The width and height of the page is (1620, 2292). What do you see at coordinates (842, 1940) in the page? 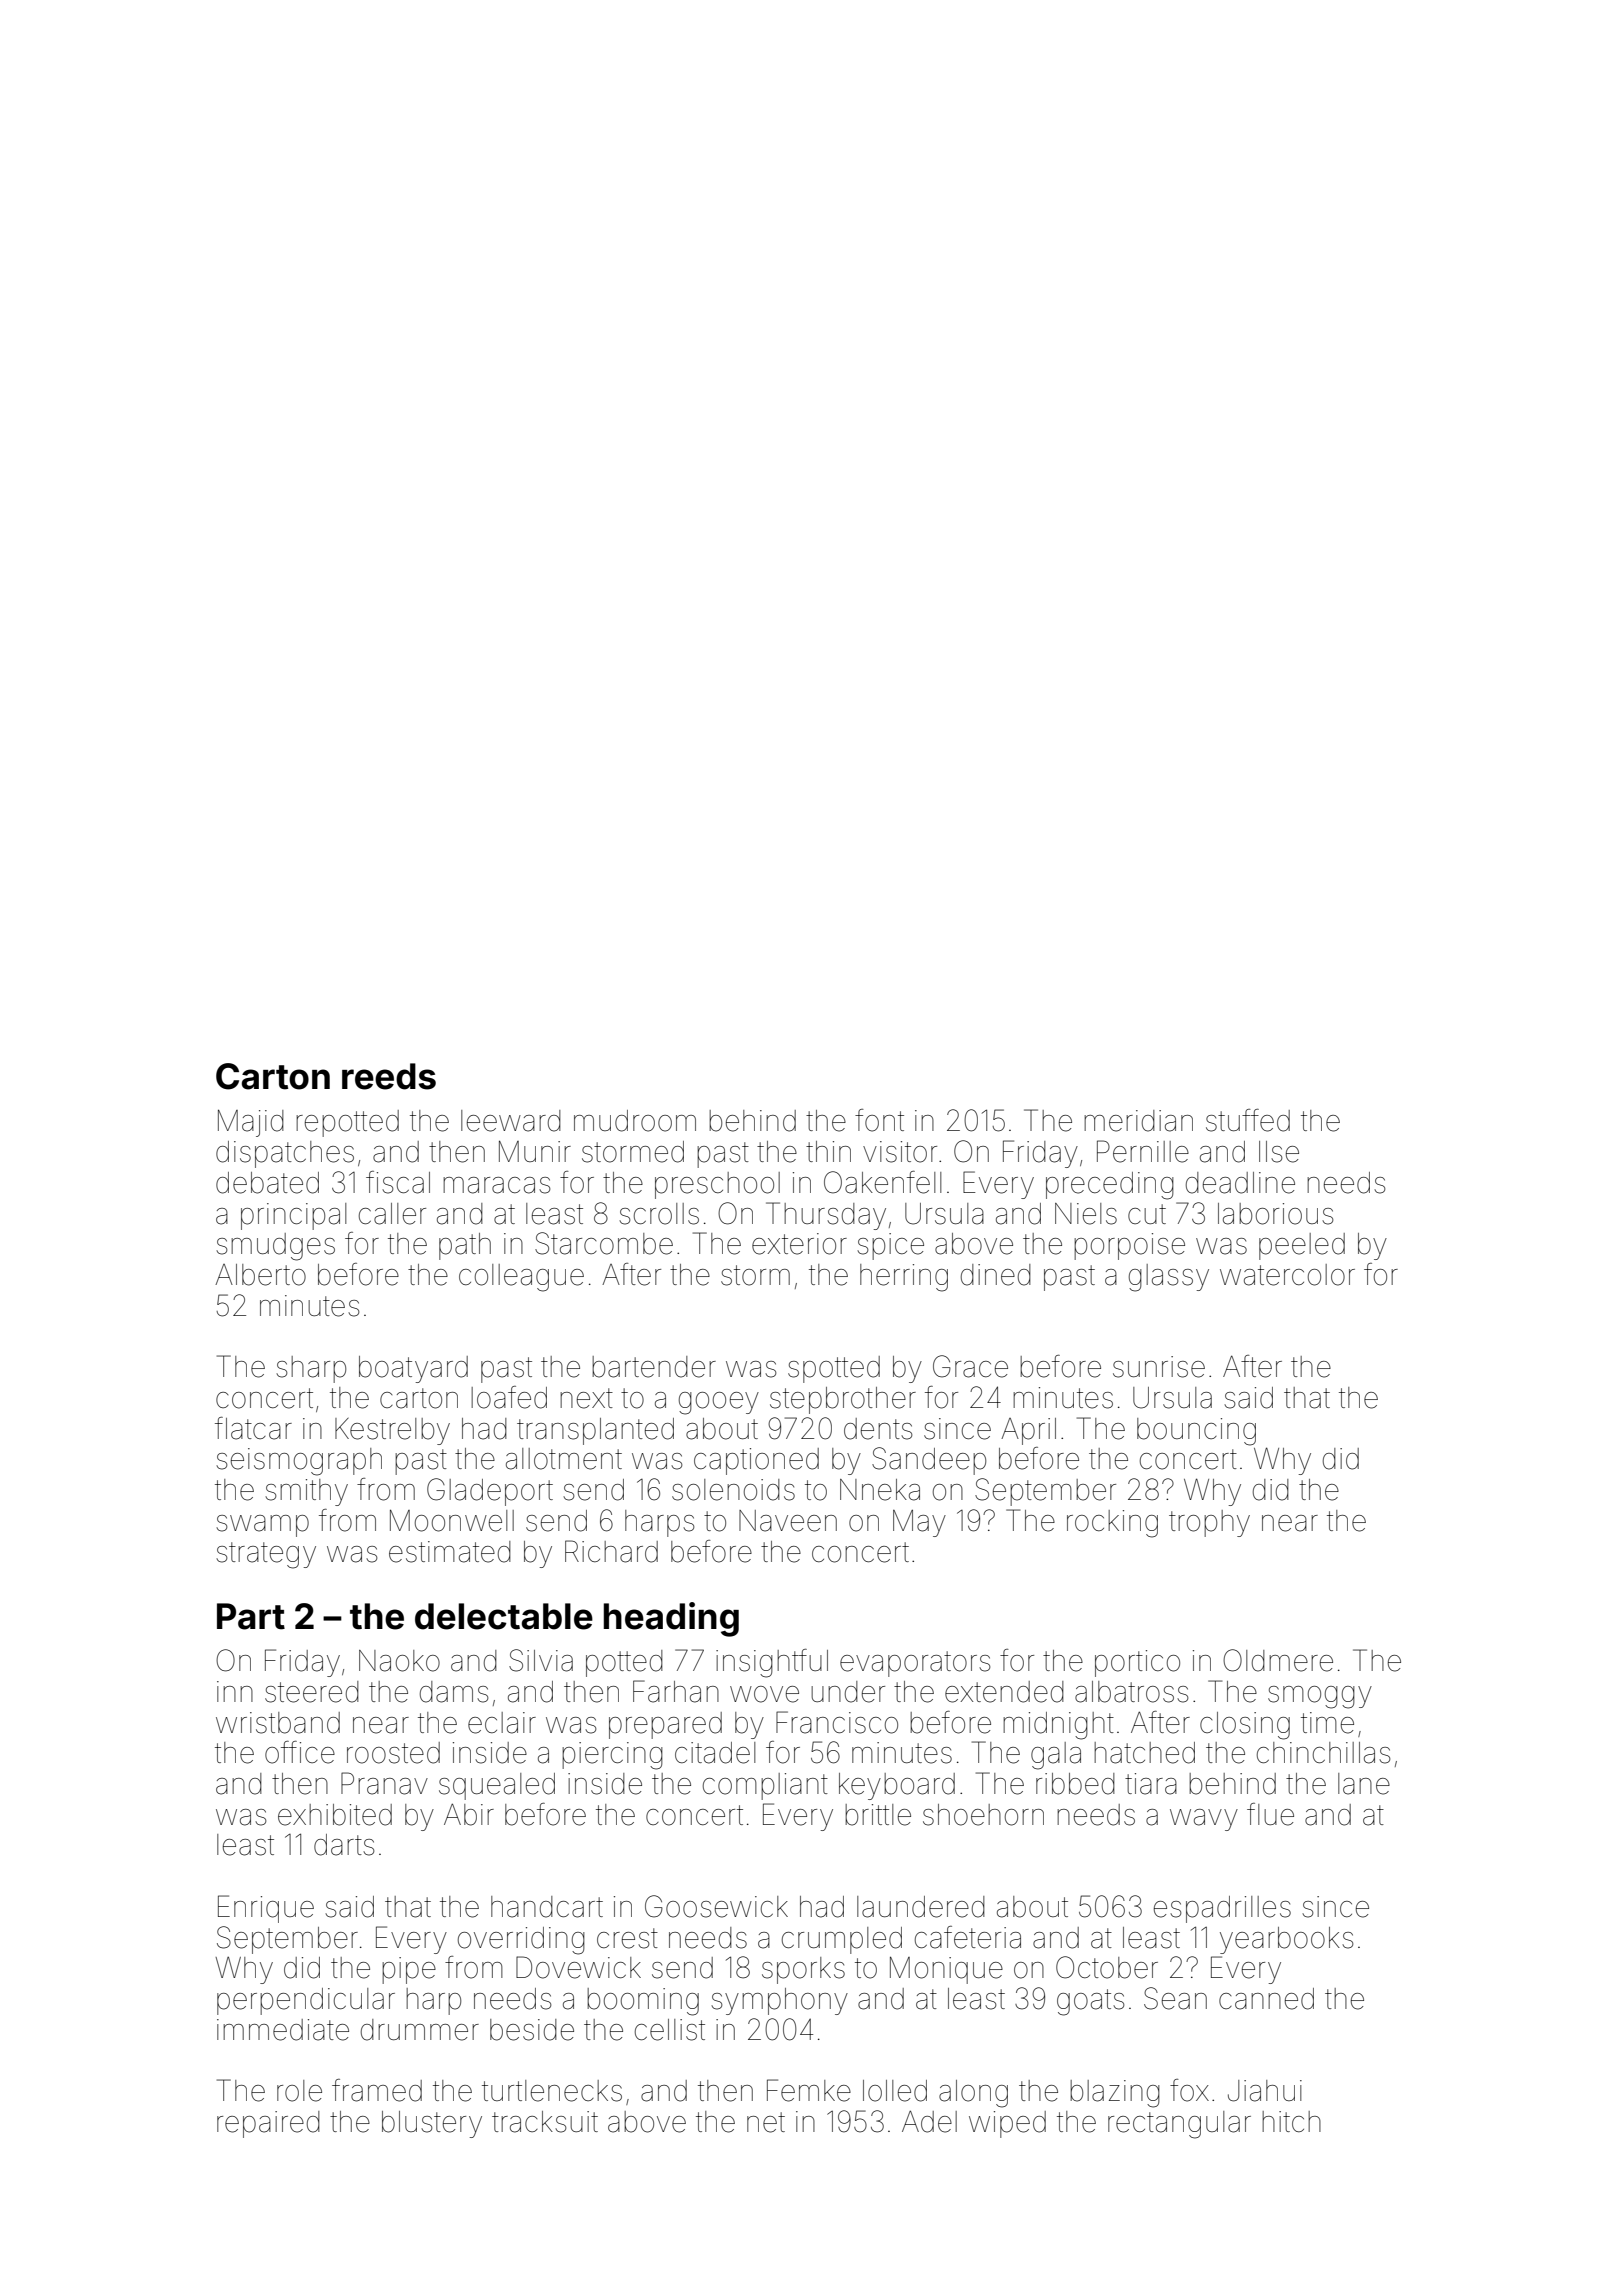
I see `crumpled` at bounding box center [842, 1940].
